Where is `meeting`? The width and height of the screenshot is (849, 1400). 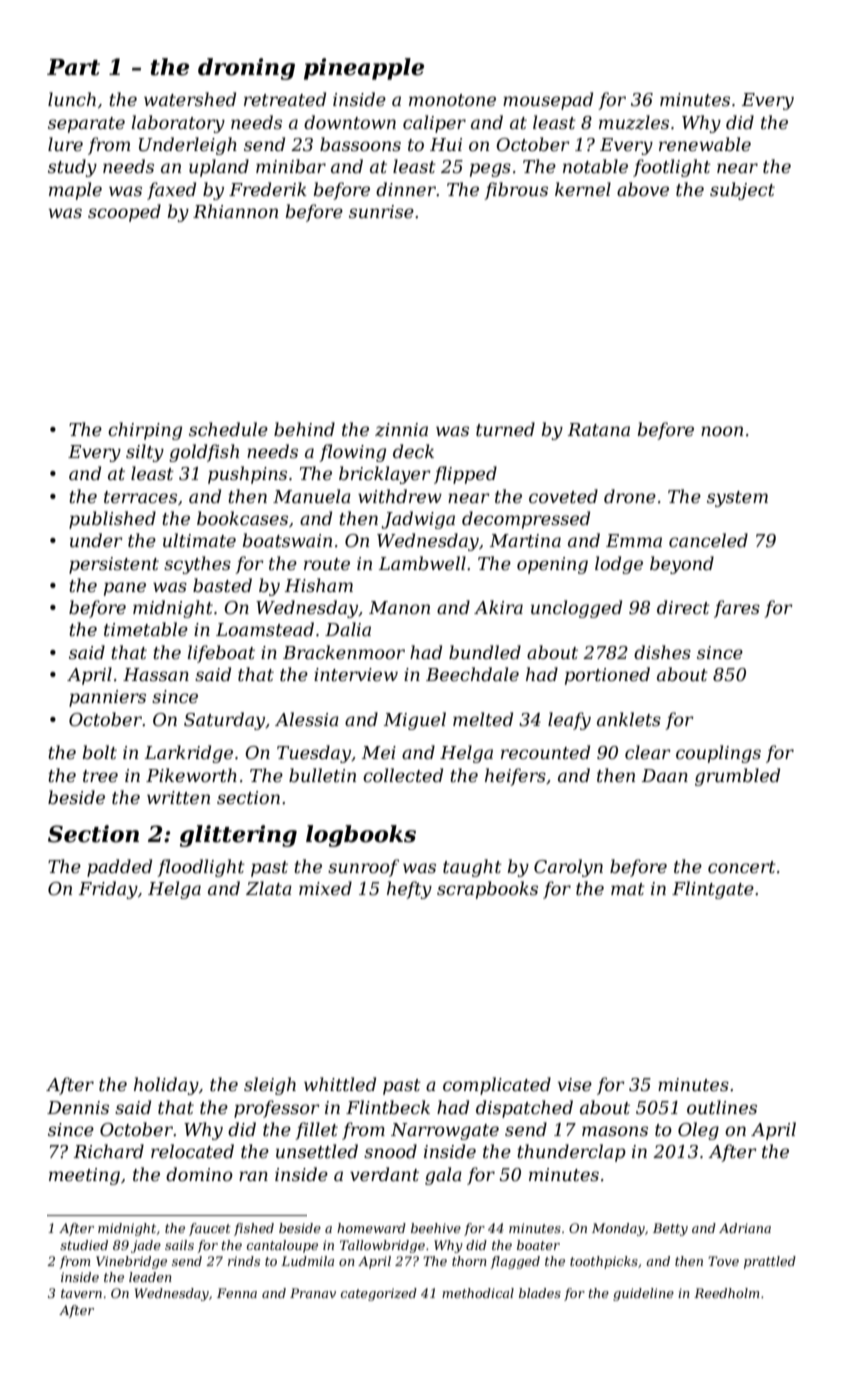 meeting is located at coordinates (84, 1176).
